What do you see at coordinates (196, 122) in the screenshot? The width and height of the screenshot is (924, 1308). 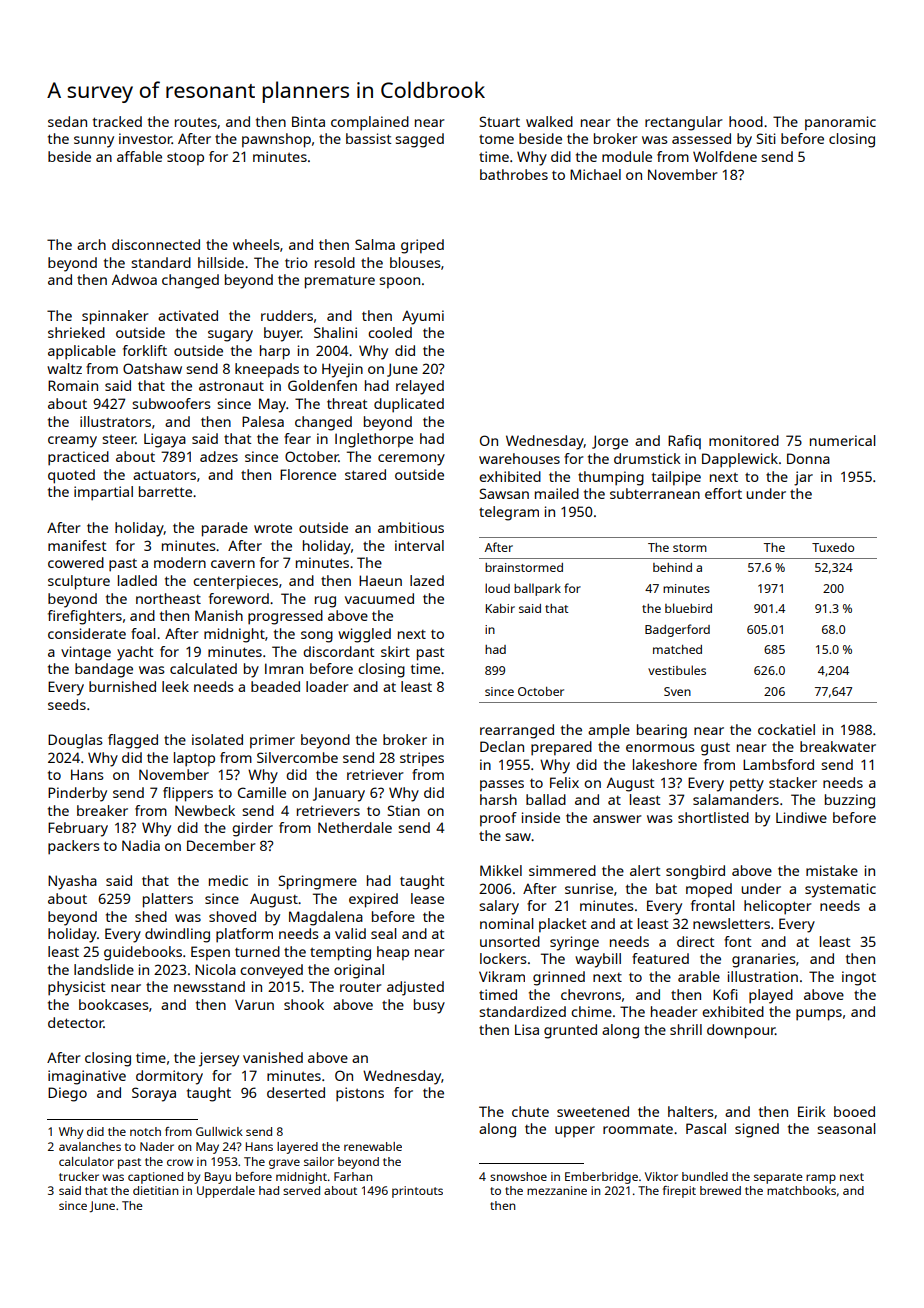 I see `routes` at bounding box center [196, 122].
